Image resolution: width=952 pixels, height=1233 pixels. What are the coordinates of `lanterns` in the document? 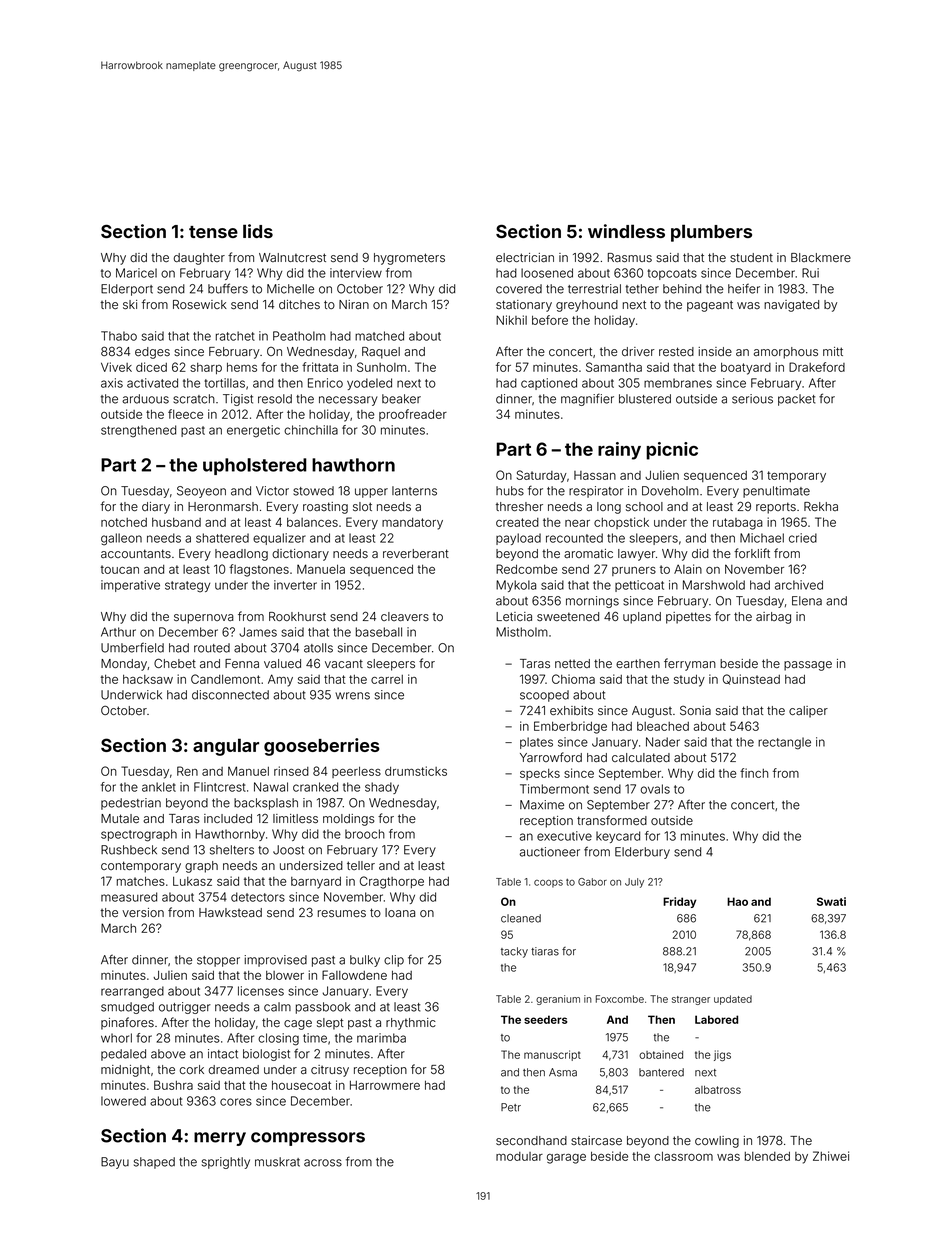 It's located at (414, 491).
